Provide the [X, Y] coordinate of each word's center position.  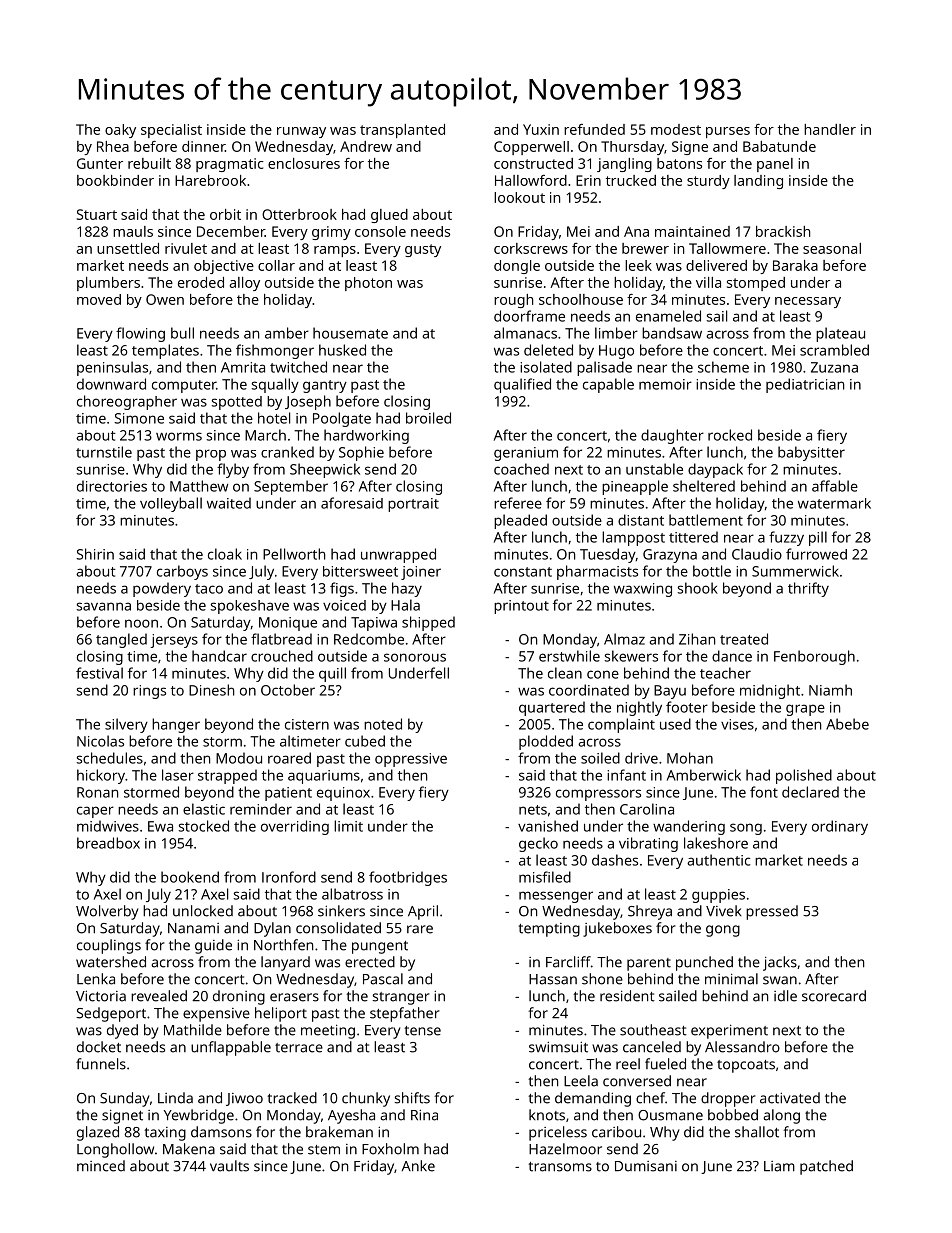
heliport [281, 1014]
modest [676, 129]
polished [804, 776]
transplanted [402, 131]
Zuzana [834, 367]
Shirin [95, 554]
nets [533, 810]
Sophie [361, 453]
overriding [295, 827]
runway [301, 132]
